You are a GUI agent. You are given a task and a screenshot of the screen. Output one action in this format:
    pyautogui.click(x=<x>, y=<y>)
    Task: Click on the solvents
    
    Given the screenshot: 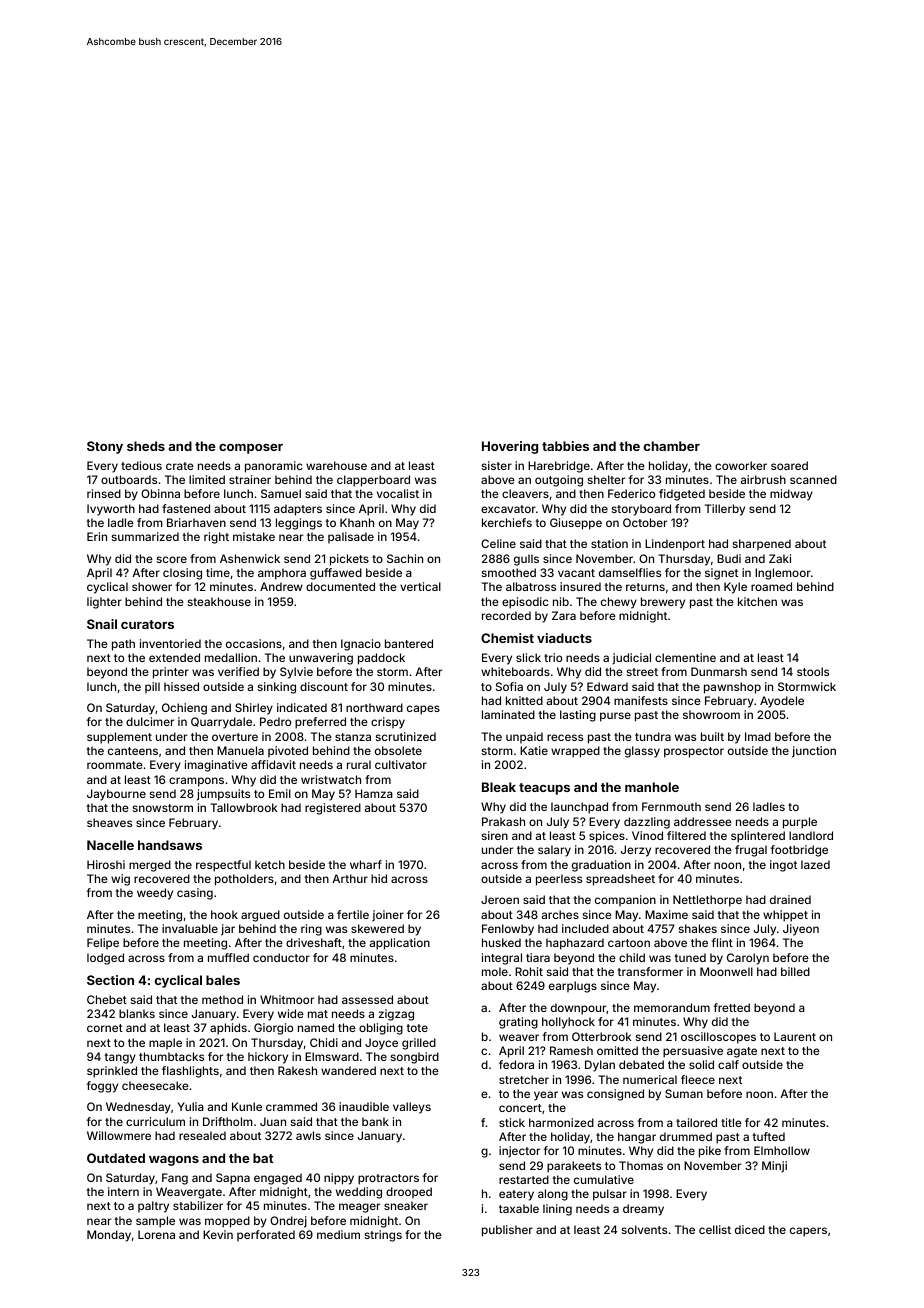 What is the action you would take?
    pyautogui.click(x=644, y=1229)
